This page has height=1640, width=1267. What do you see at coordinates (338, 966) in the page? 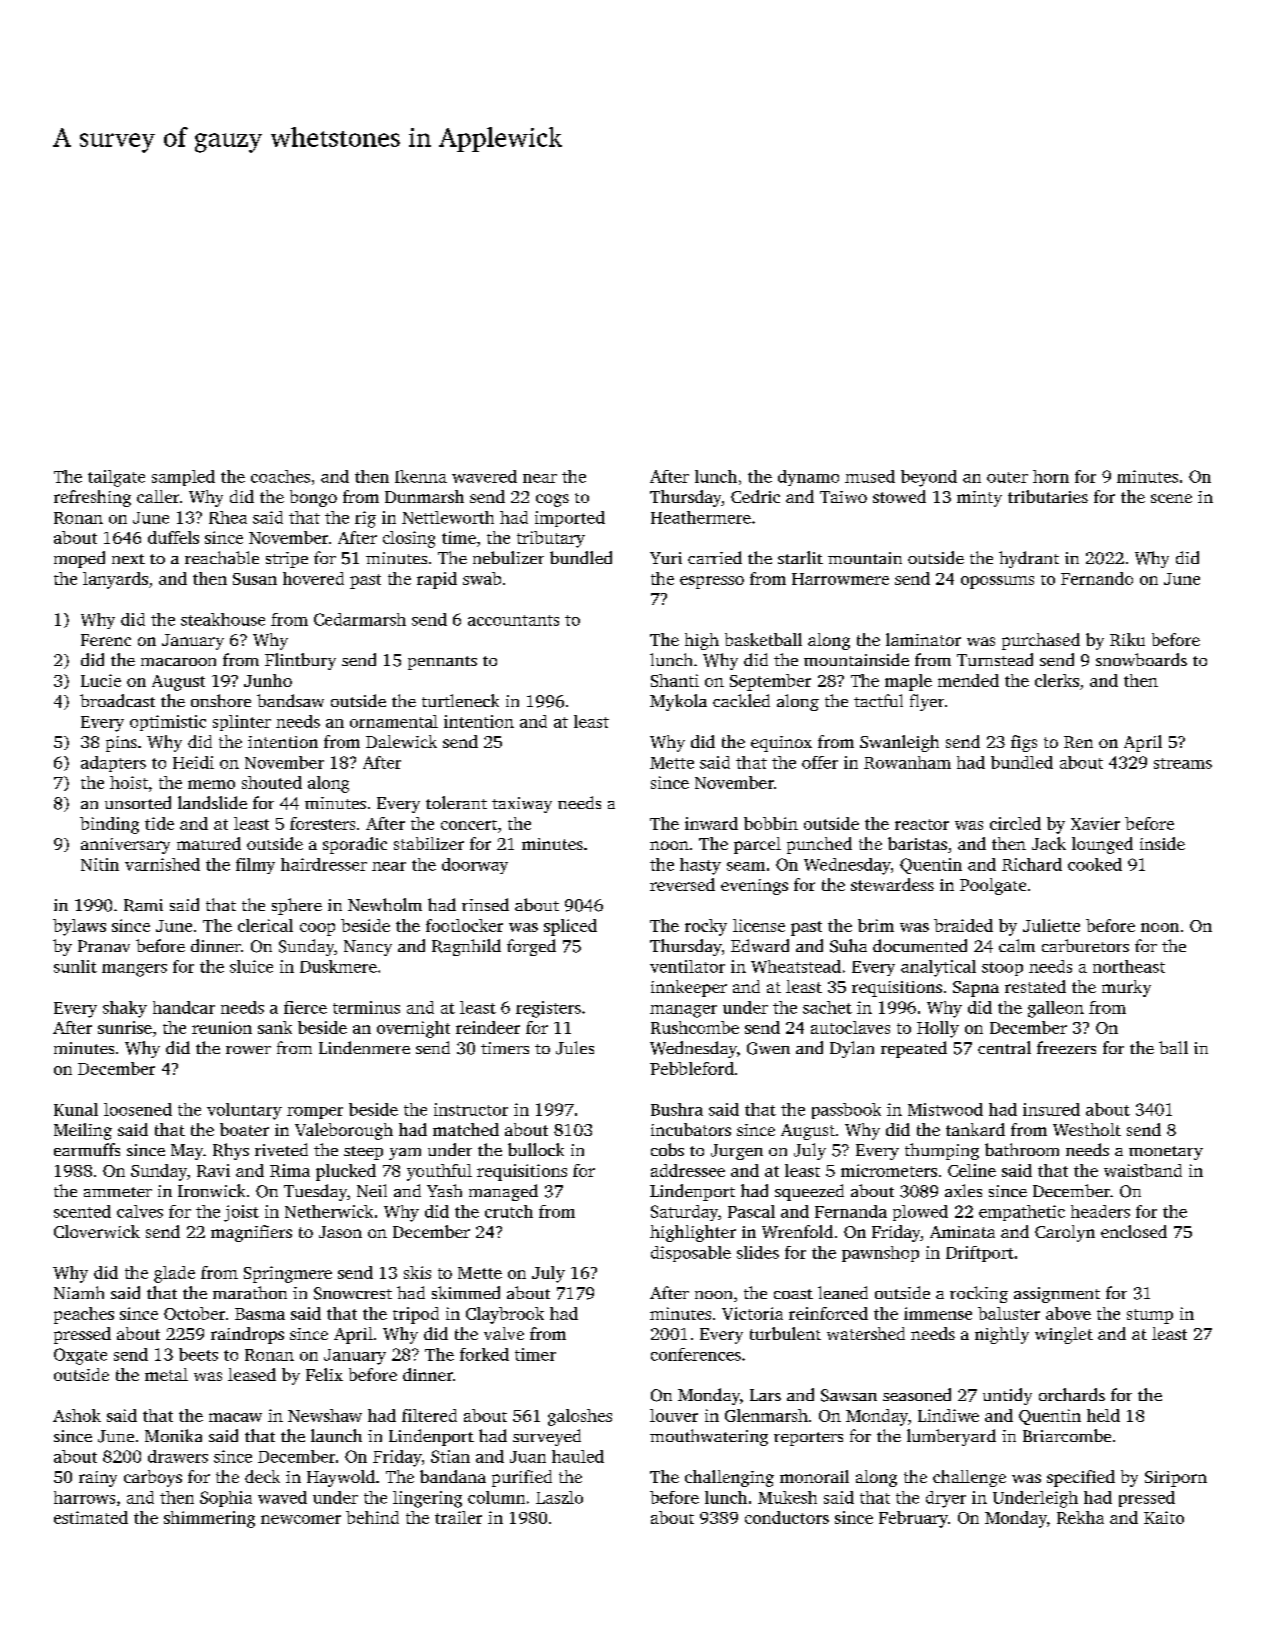
I see `Duskmere` at bounding box center [338, 966].
